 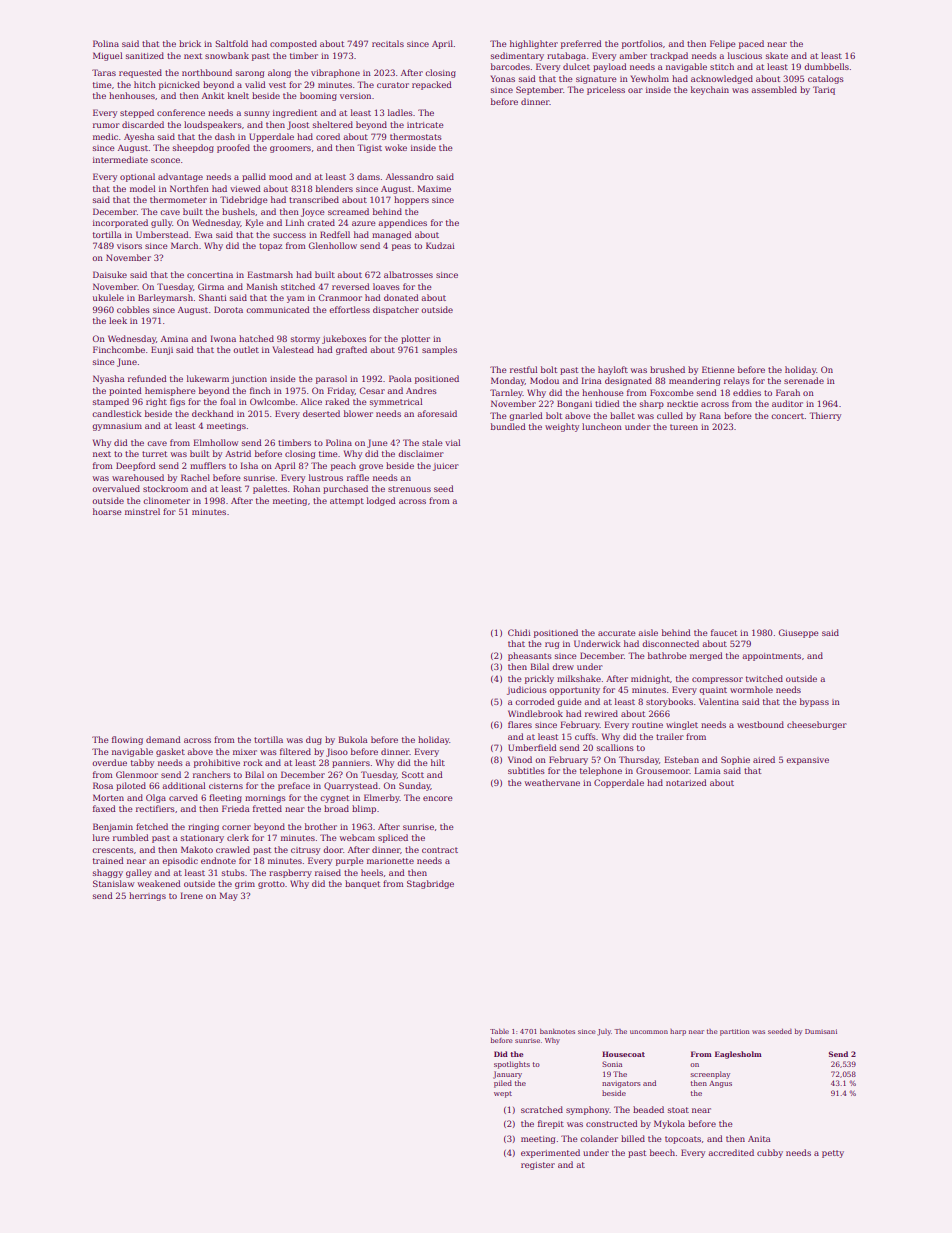 What do you see at coordinates (388, 43) in the document?
I see `recitals` at bounding box center [388, 43].
